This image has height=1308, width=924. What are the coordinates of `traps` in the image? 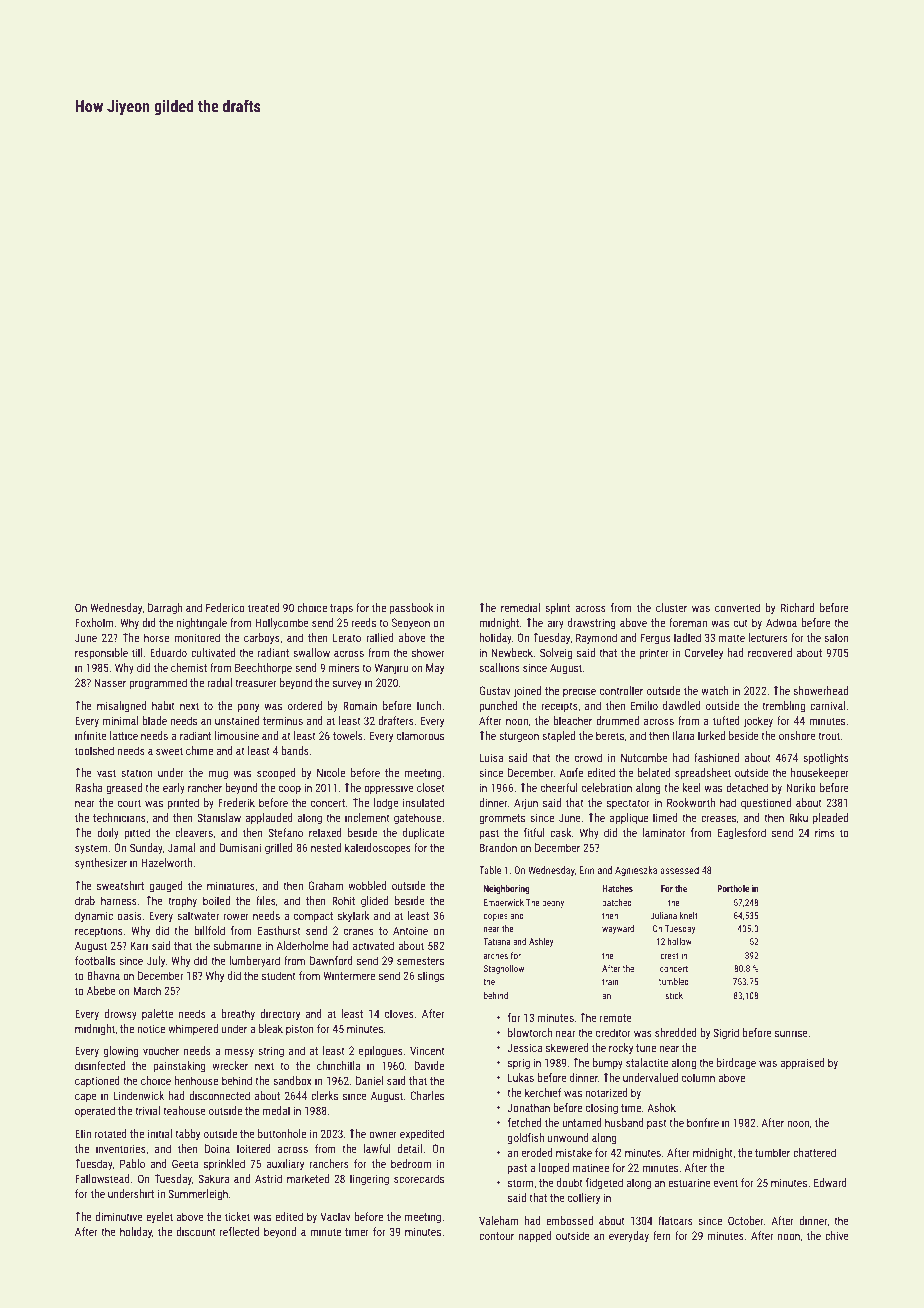 It's located at (341, 609).
